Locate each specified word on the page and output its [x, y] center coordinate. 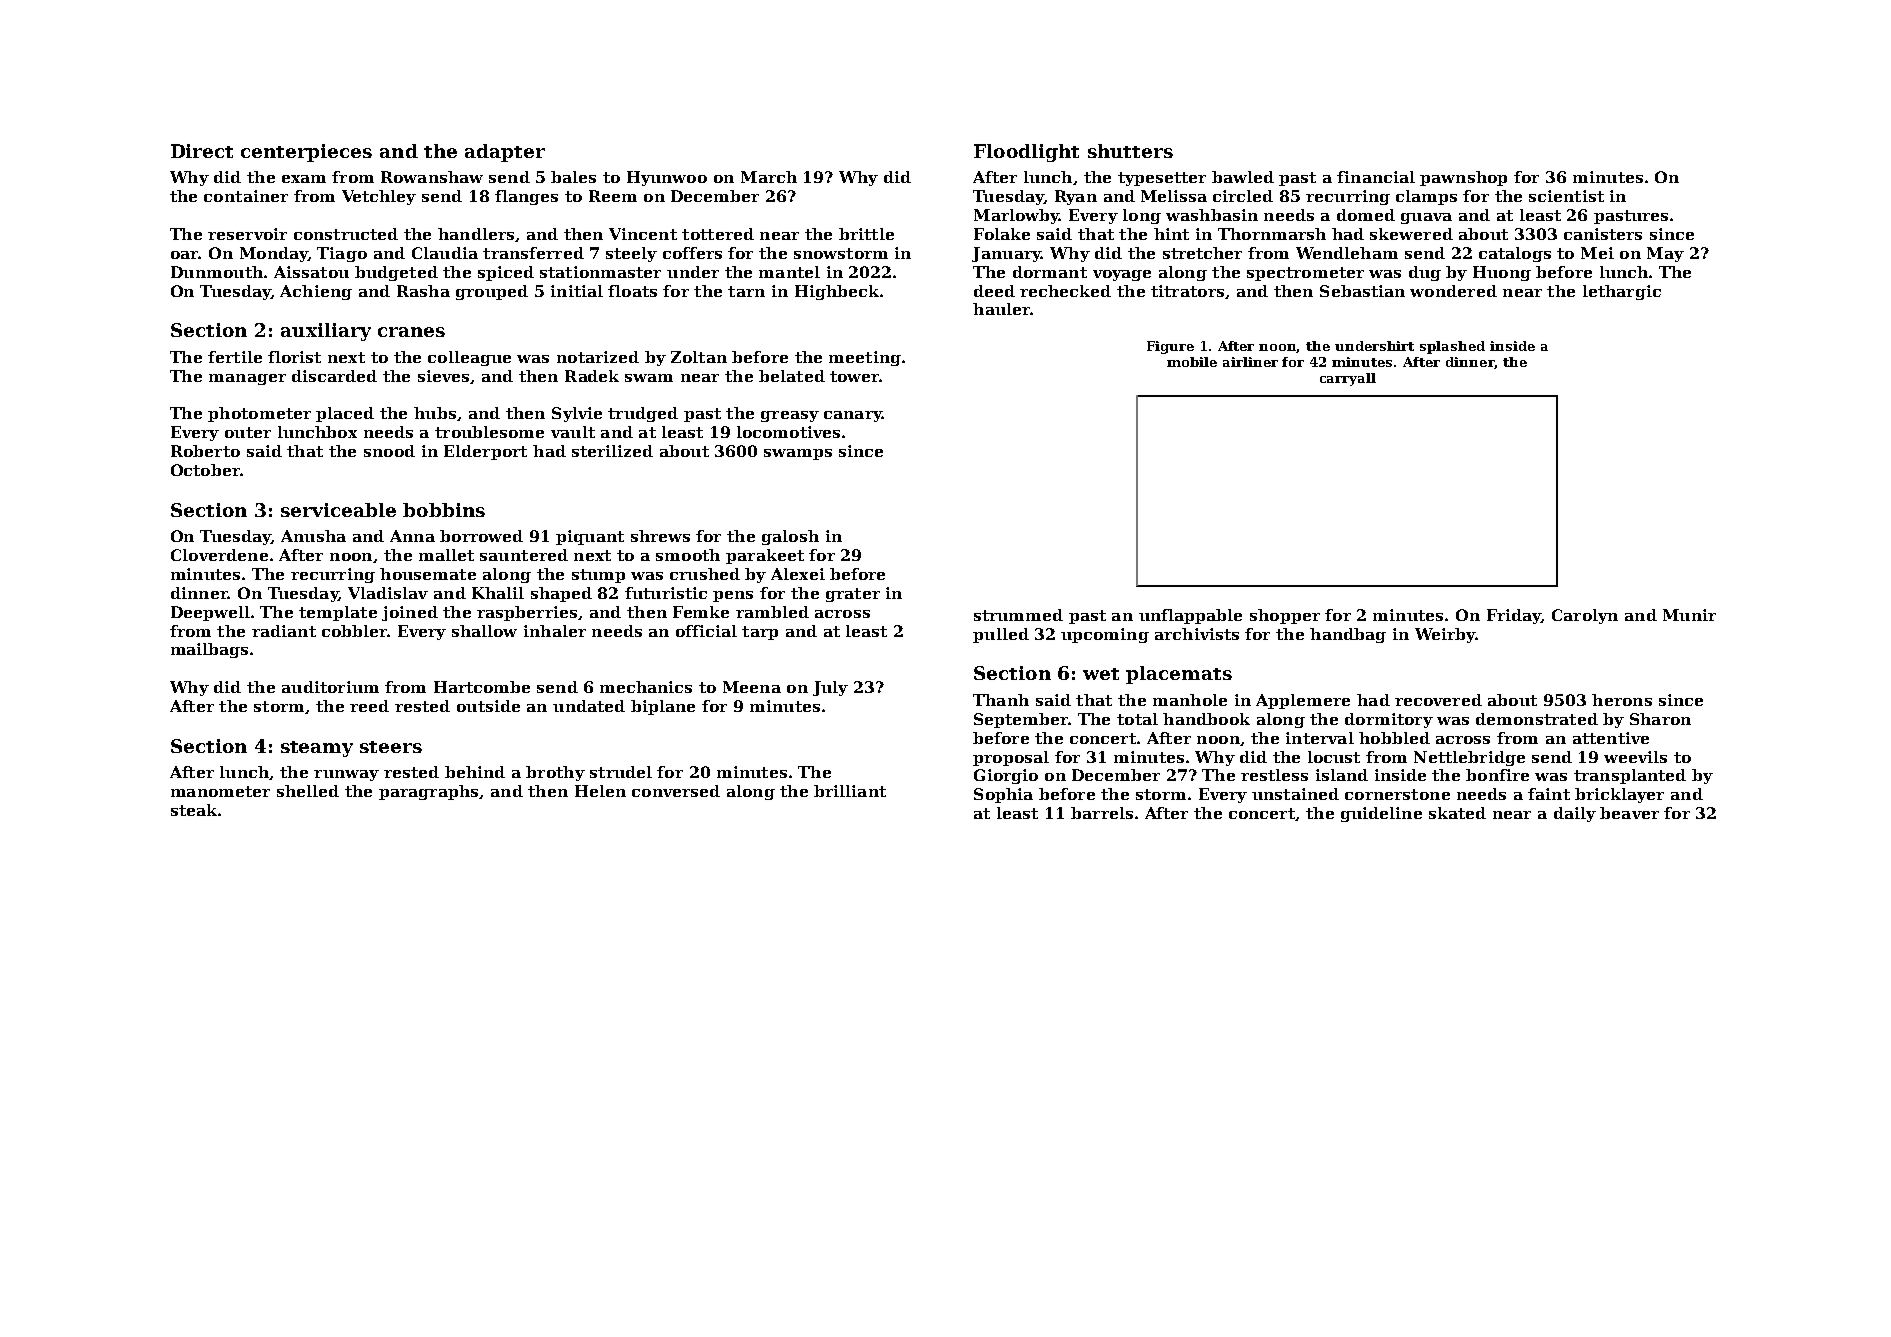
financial [1376, 177]
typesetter [1162, 179]
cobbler [354, 631]
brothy [555, 773]
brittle [866, 234]
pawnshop [1463, 178]
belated [792, 376]
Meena [752, 687]
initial [577, 291]
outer [248, 432]
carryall [1348, 379]
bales [573, 177]
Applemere [1303, 701]
